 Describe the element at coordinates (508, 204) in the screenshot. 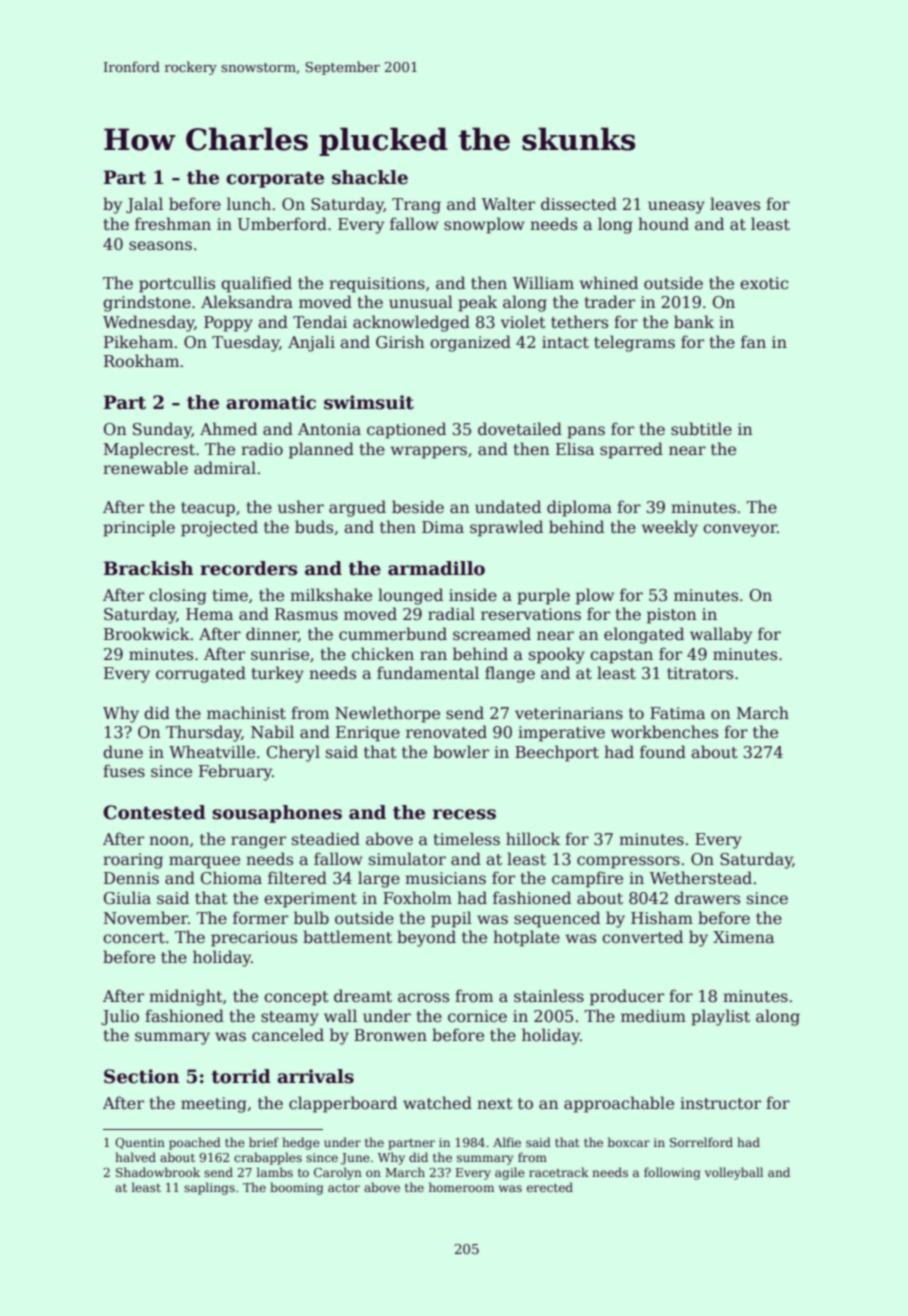

I see `Walter` at that location.
